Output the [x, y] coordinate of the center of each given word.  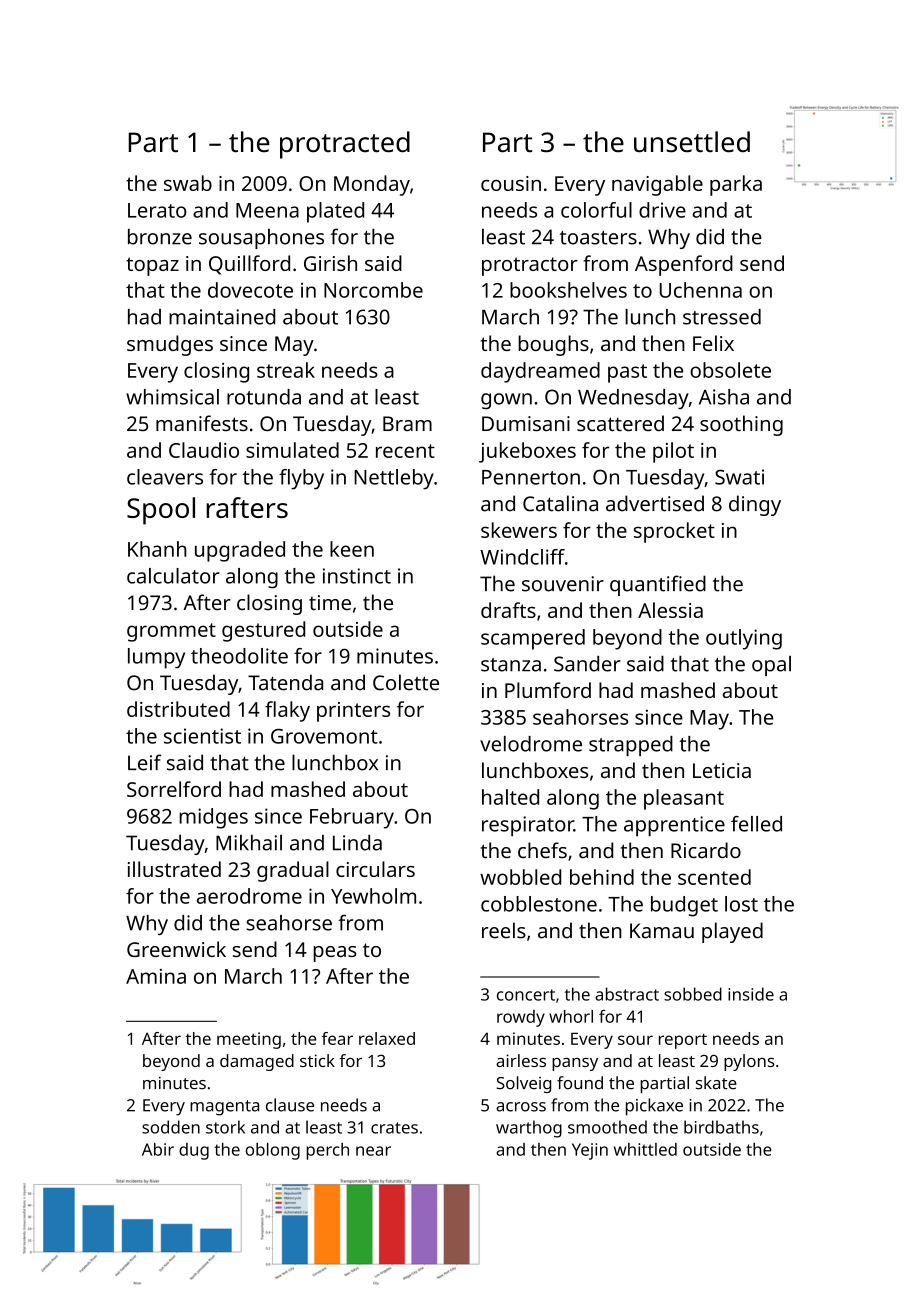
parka [736, 185]
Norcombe [373, 290]
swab [188, 183]
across [521, 1107]
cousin [511, 183]
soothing [741, 425]
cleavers [165, 477]
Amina [156, 976]
